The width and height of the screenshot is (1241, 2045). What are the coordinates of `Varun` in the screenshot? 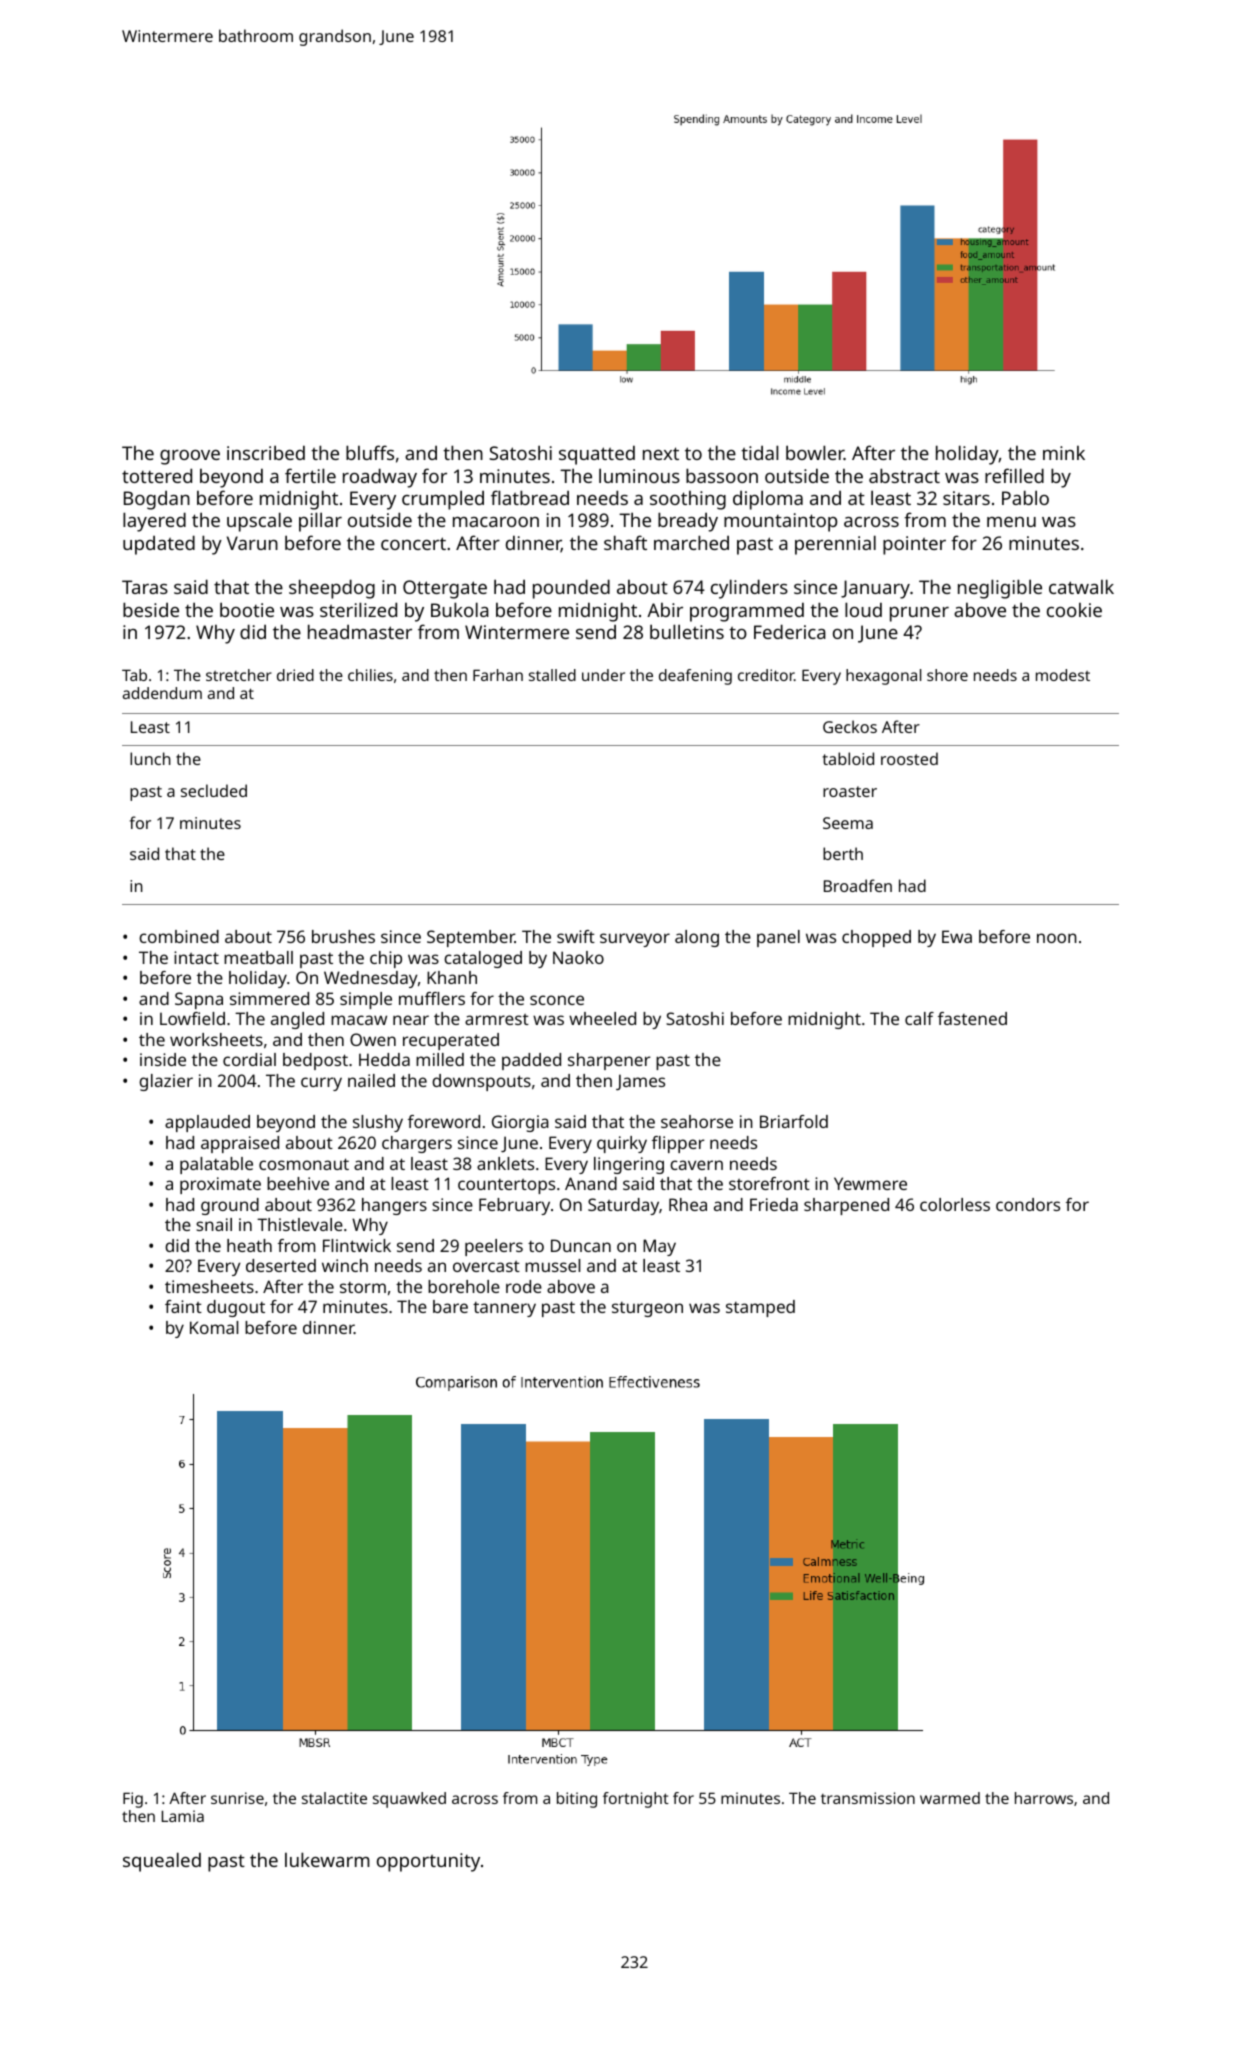 It's located at (252, 543).
